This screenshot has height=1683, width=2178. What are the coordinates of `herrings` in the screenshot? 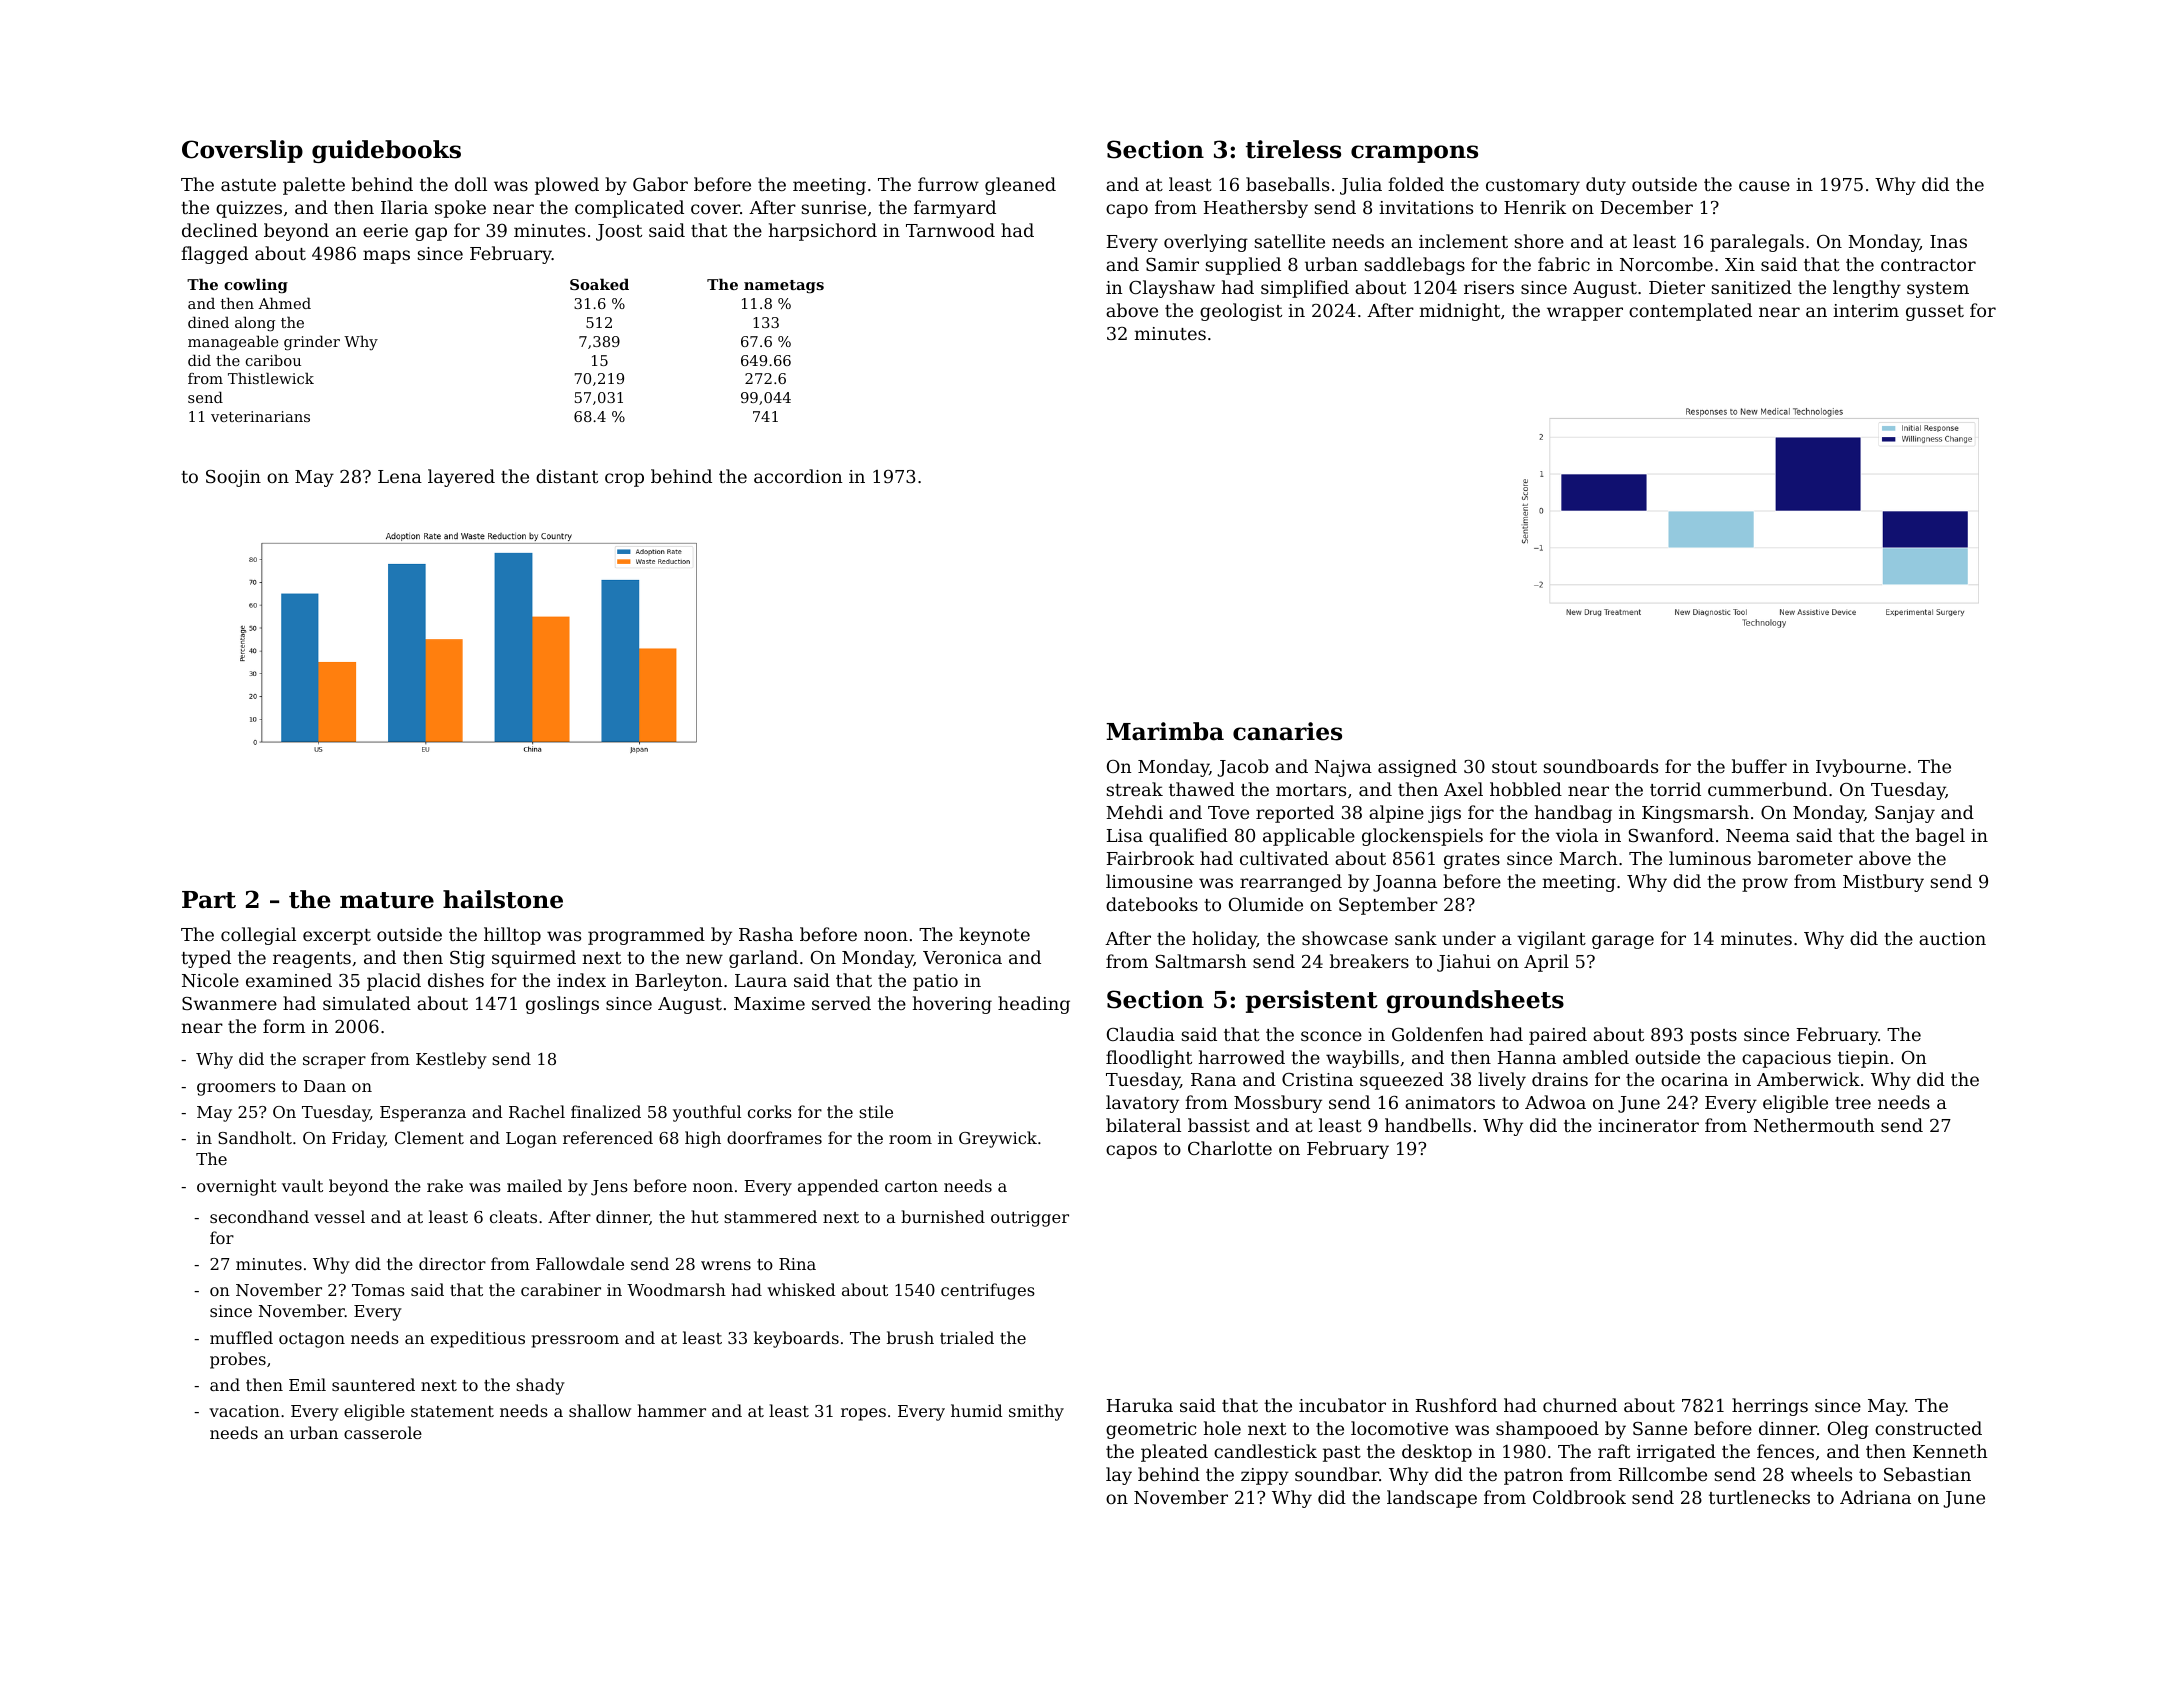 It's located at (1770, 1407).
